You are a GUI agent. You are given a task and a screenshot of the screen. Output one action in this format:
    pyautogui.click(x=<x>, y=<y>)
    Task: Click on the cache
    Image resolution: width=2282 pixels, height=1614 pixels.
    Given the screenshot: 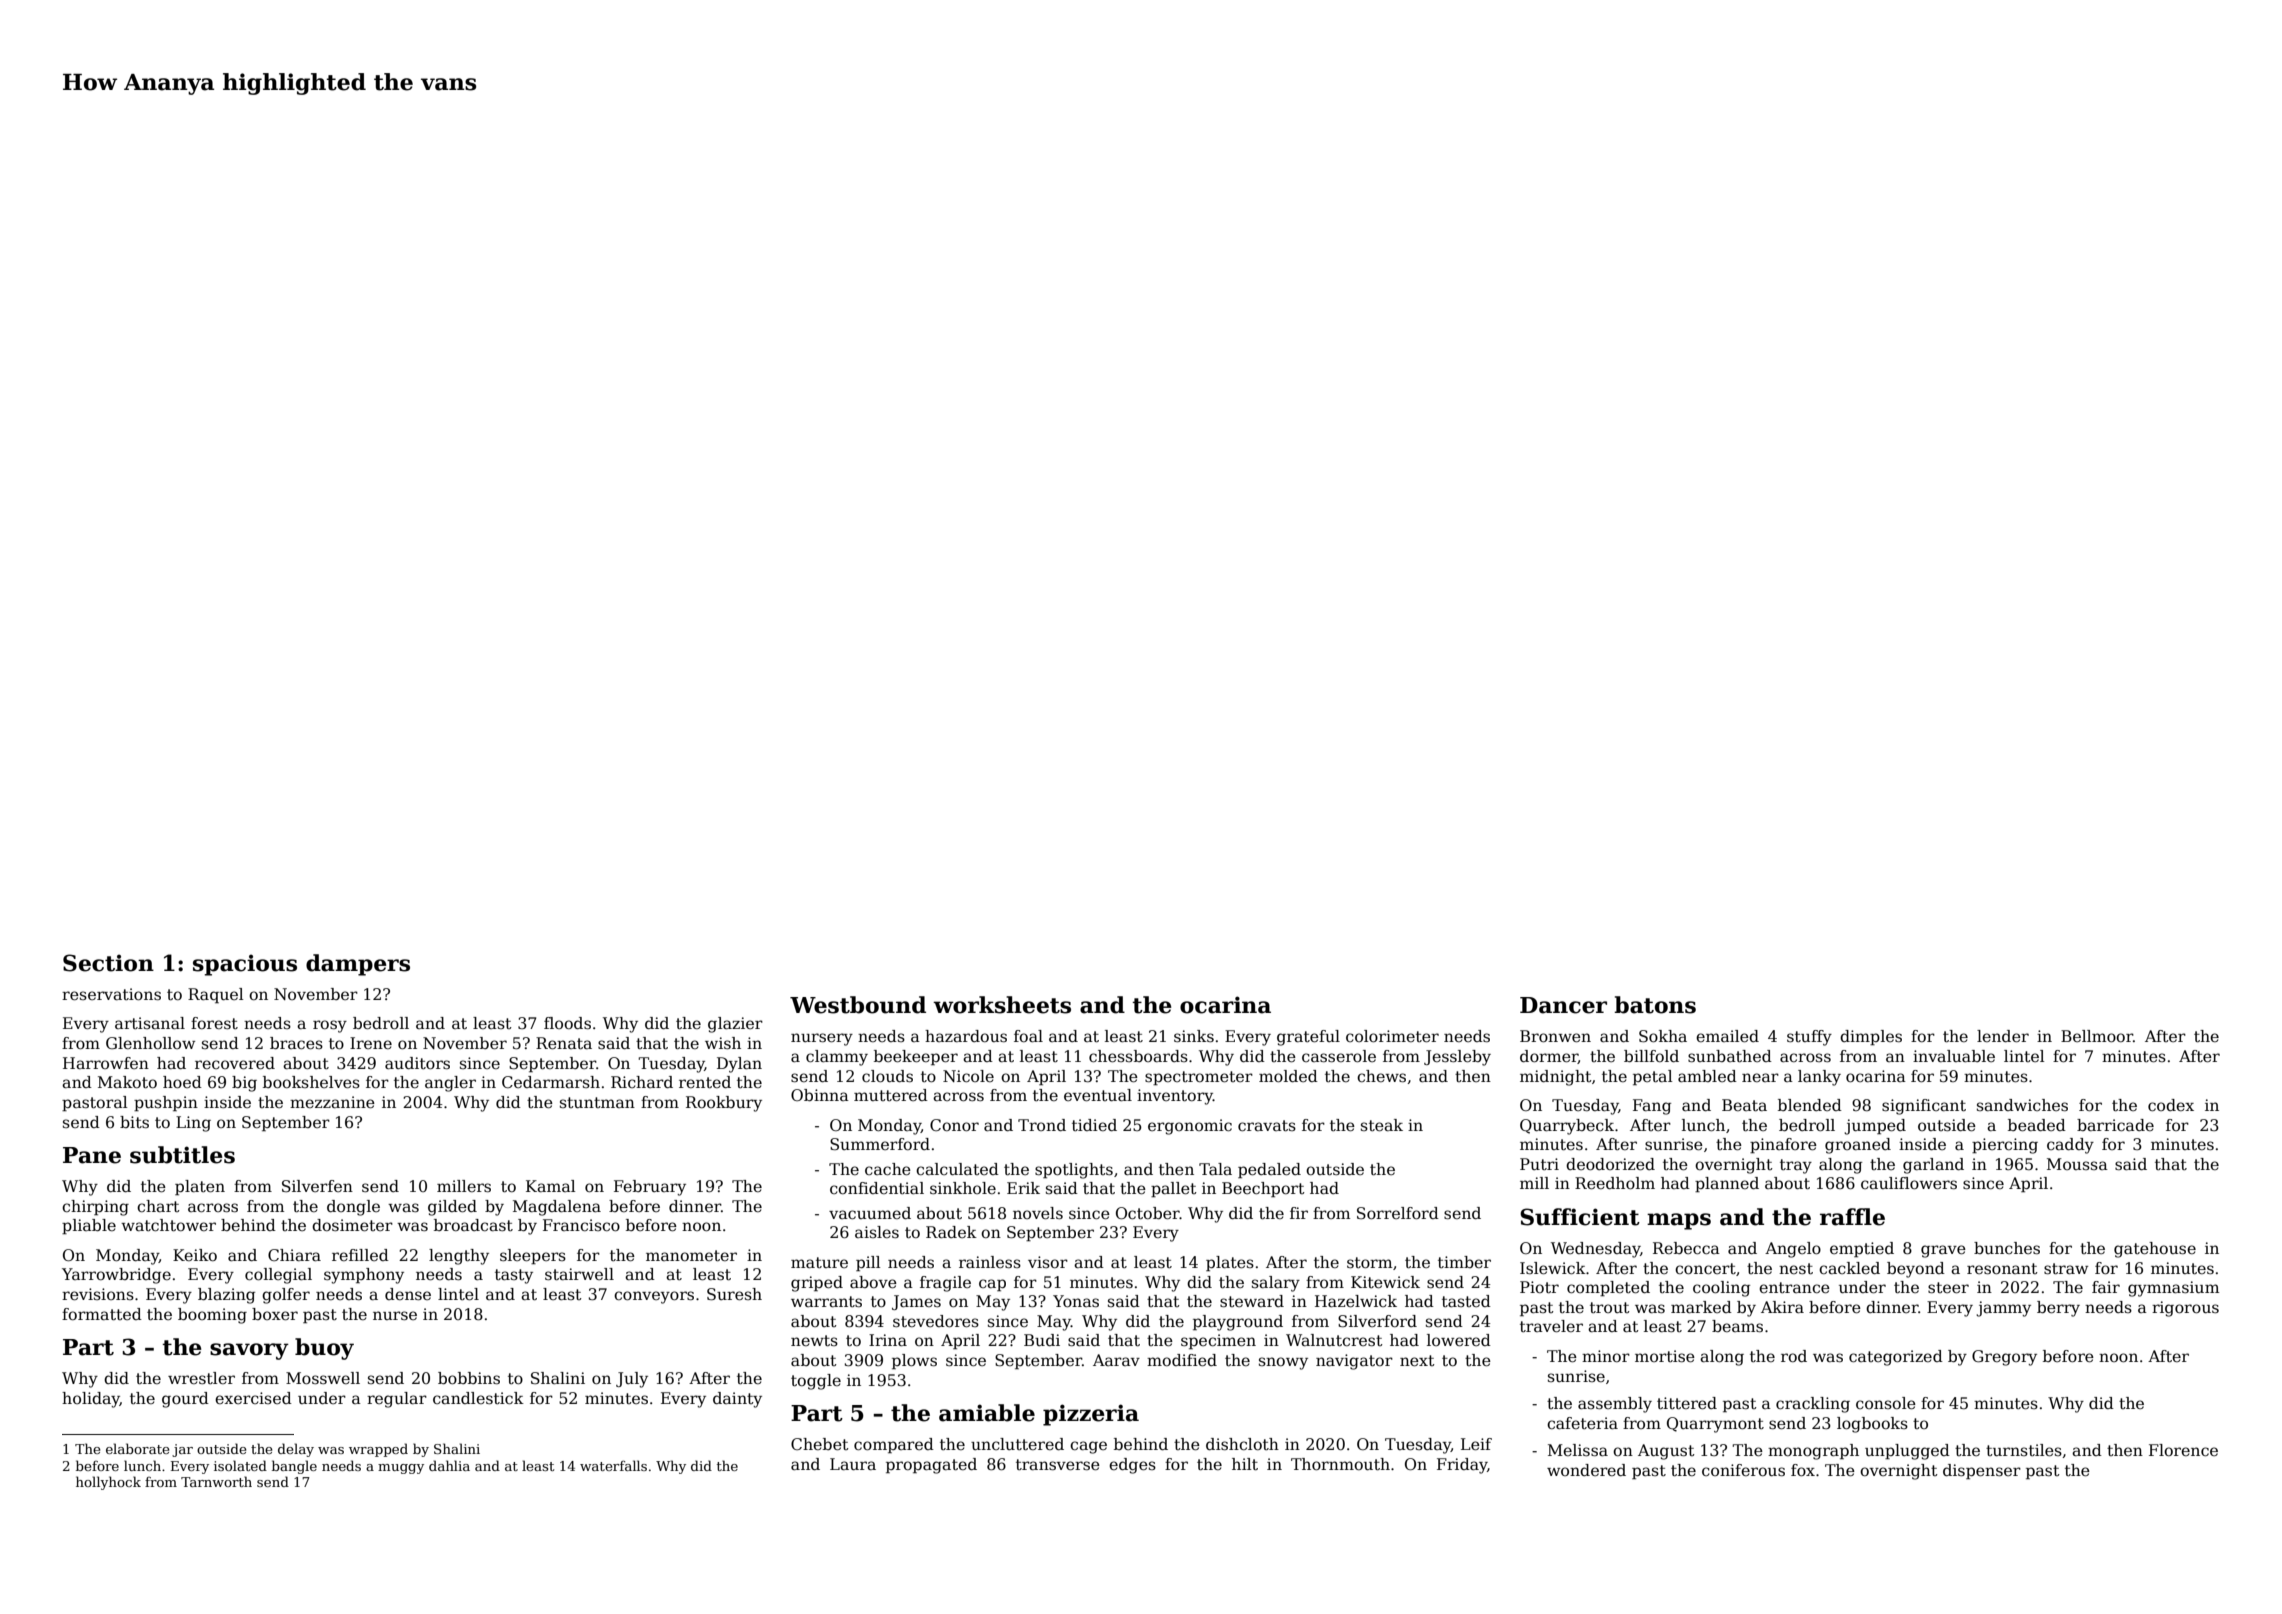 What is the action you would take?
    pyautogui.click(x=888, y=1169)
